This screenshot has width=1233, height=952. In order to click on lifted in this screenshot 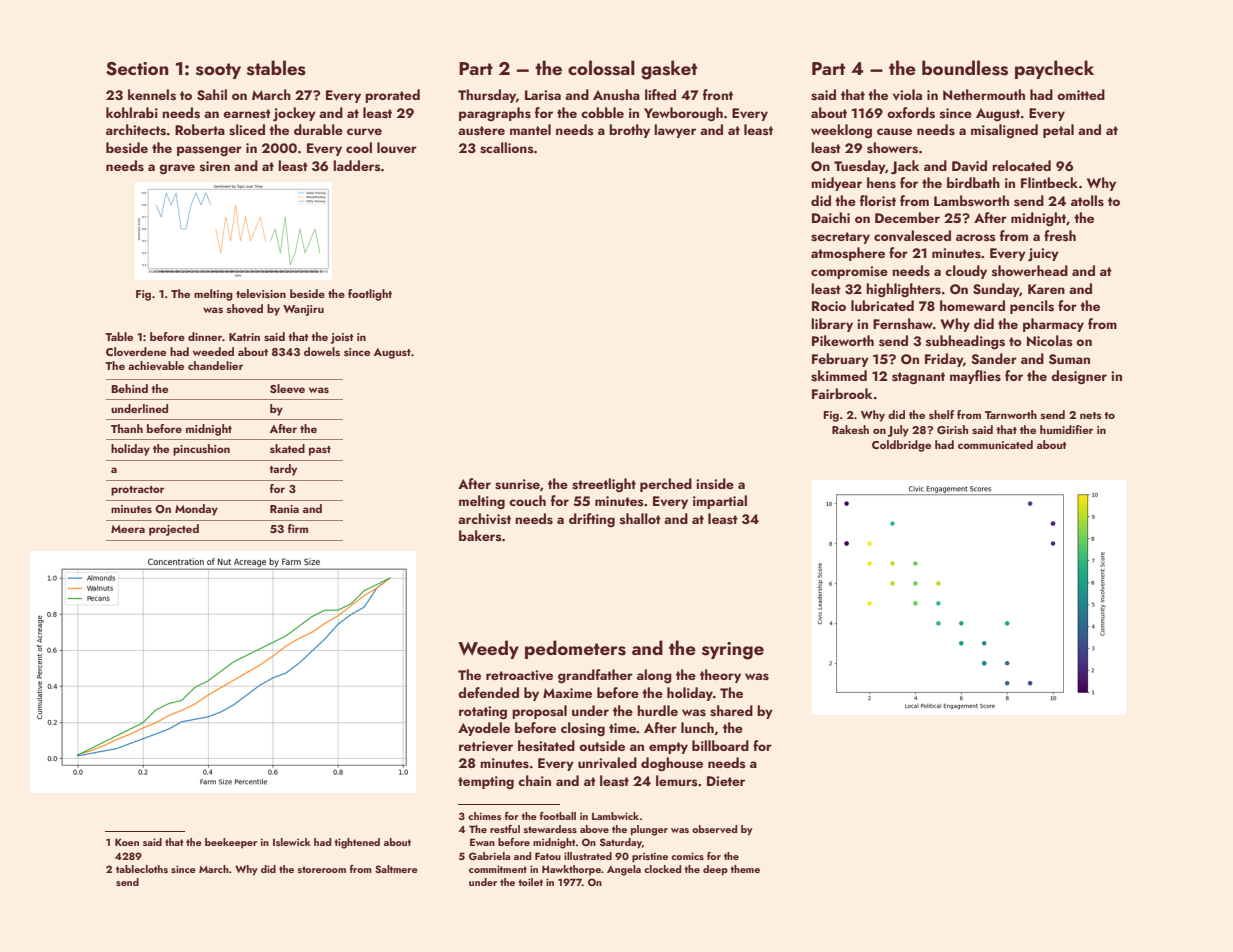, I will do `click(660, 94)`.
